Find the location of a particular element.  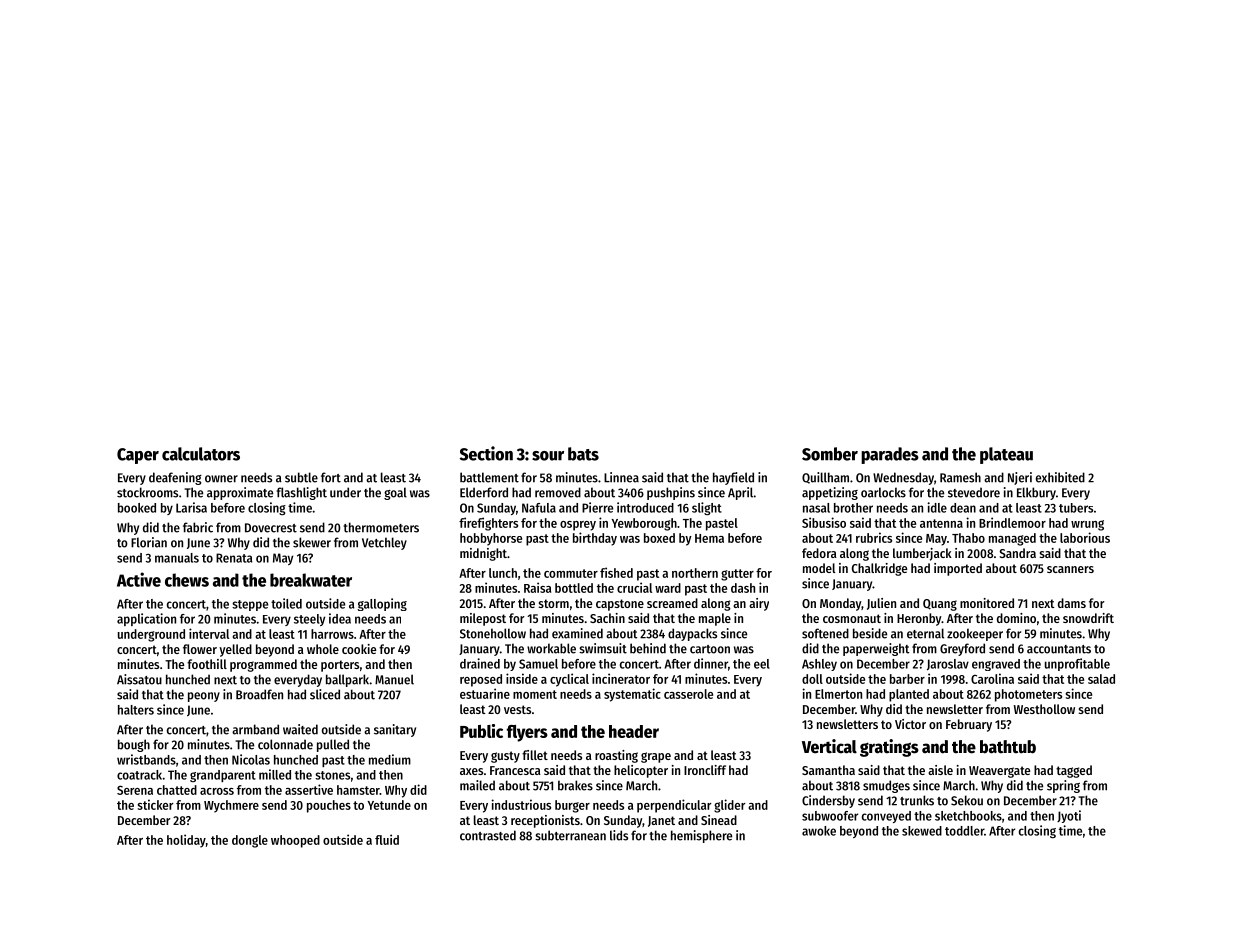

Linnea is located at coordinates (621, 477).
